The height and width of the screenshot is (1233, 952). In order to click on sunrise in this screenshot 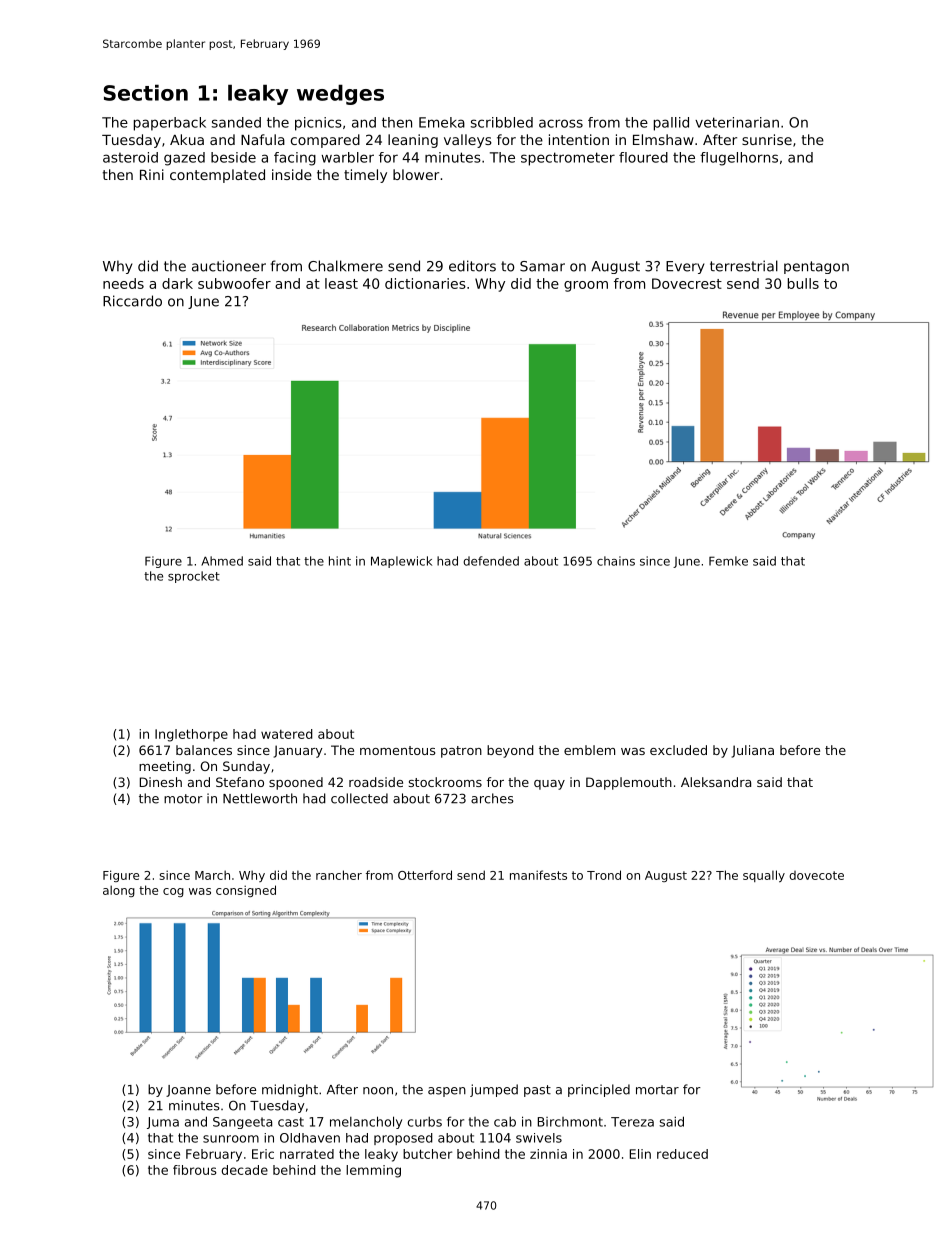, I will do `click(767, 139)`.
